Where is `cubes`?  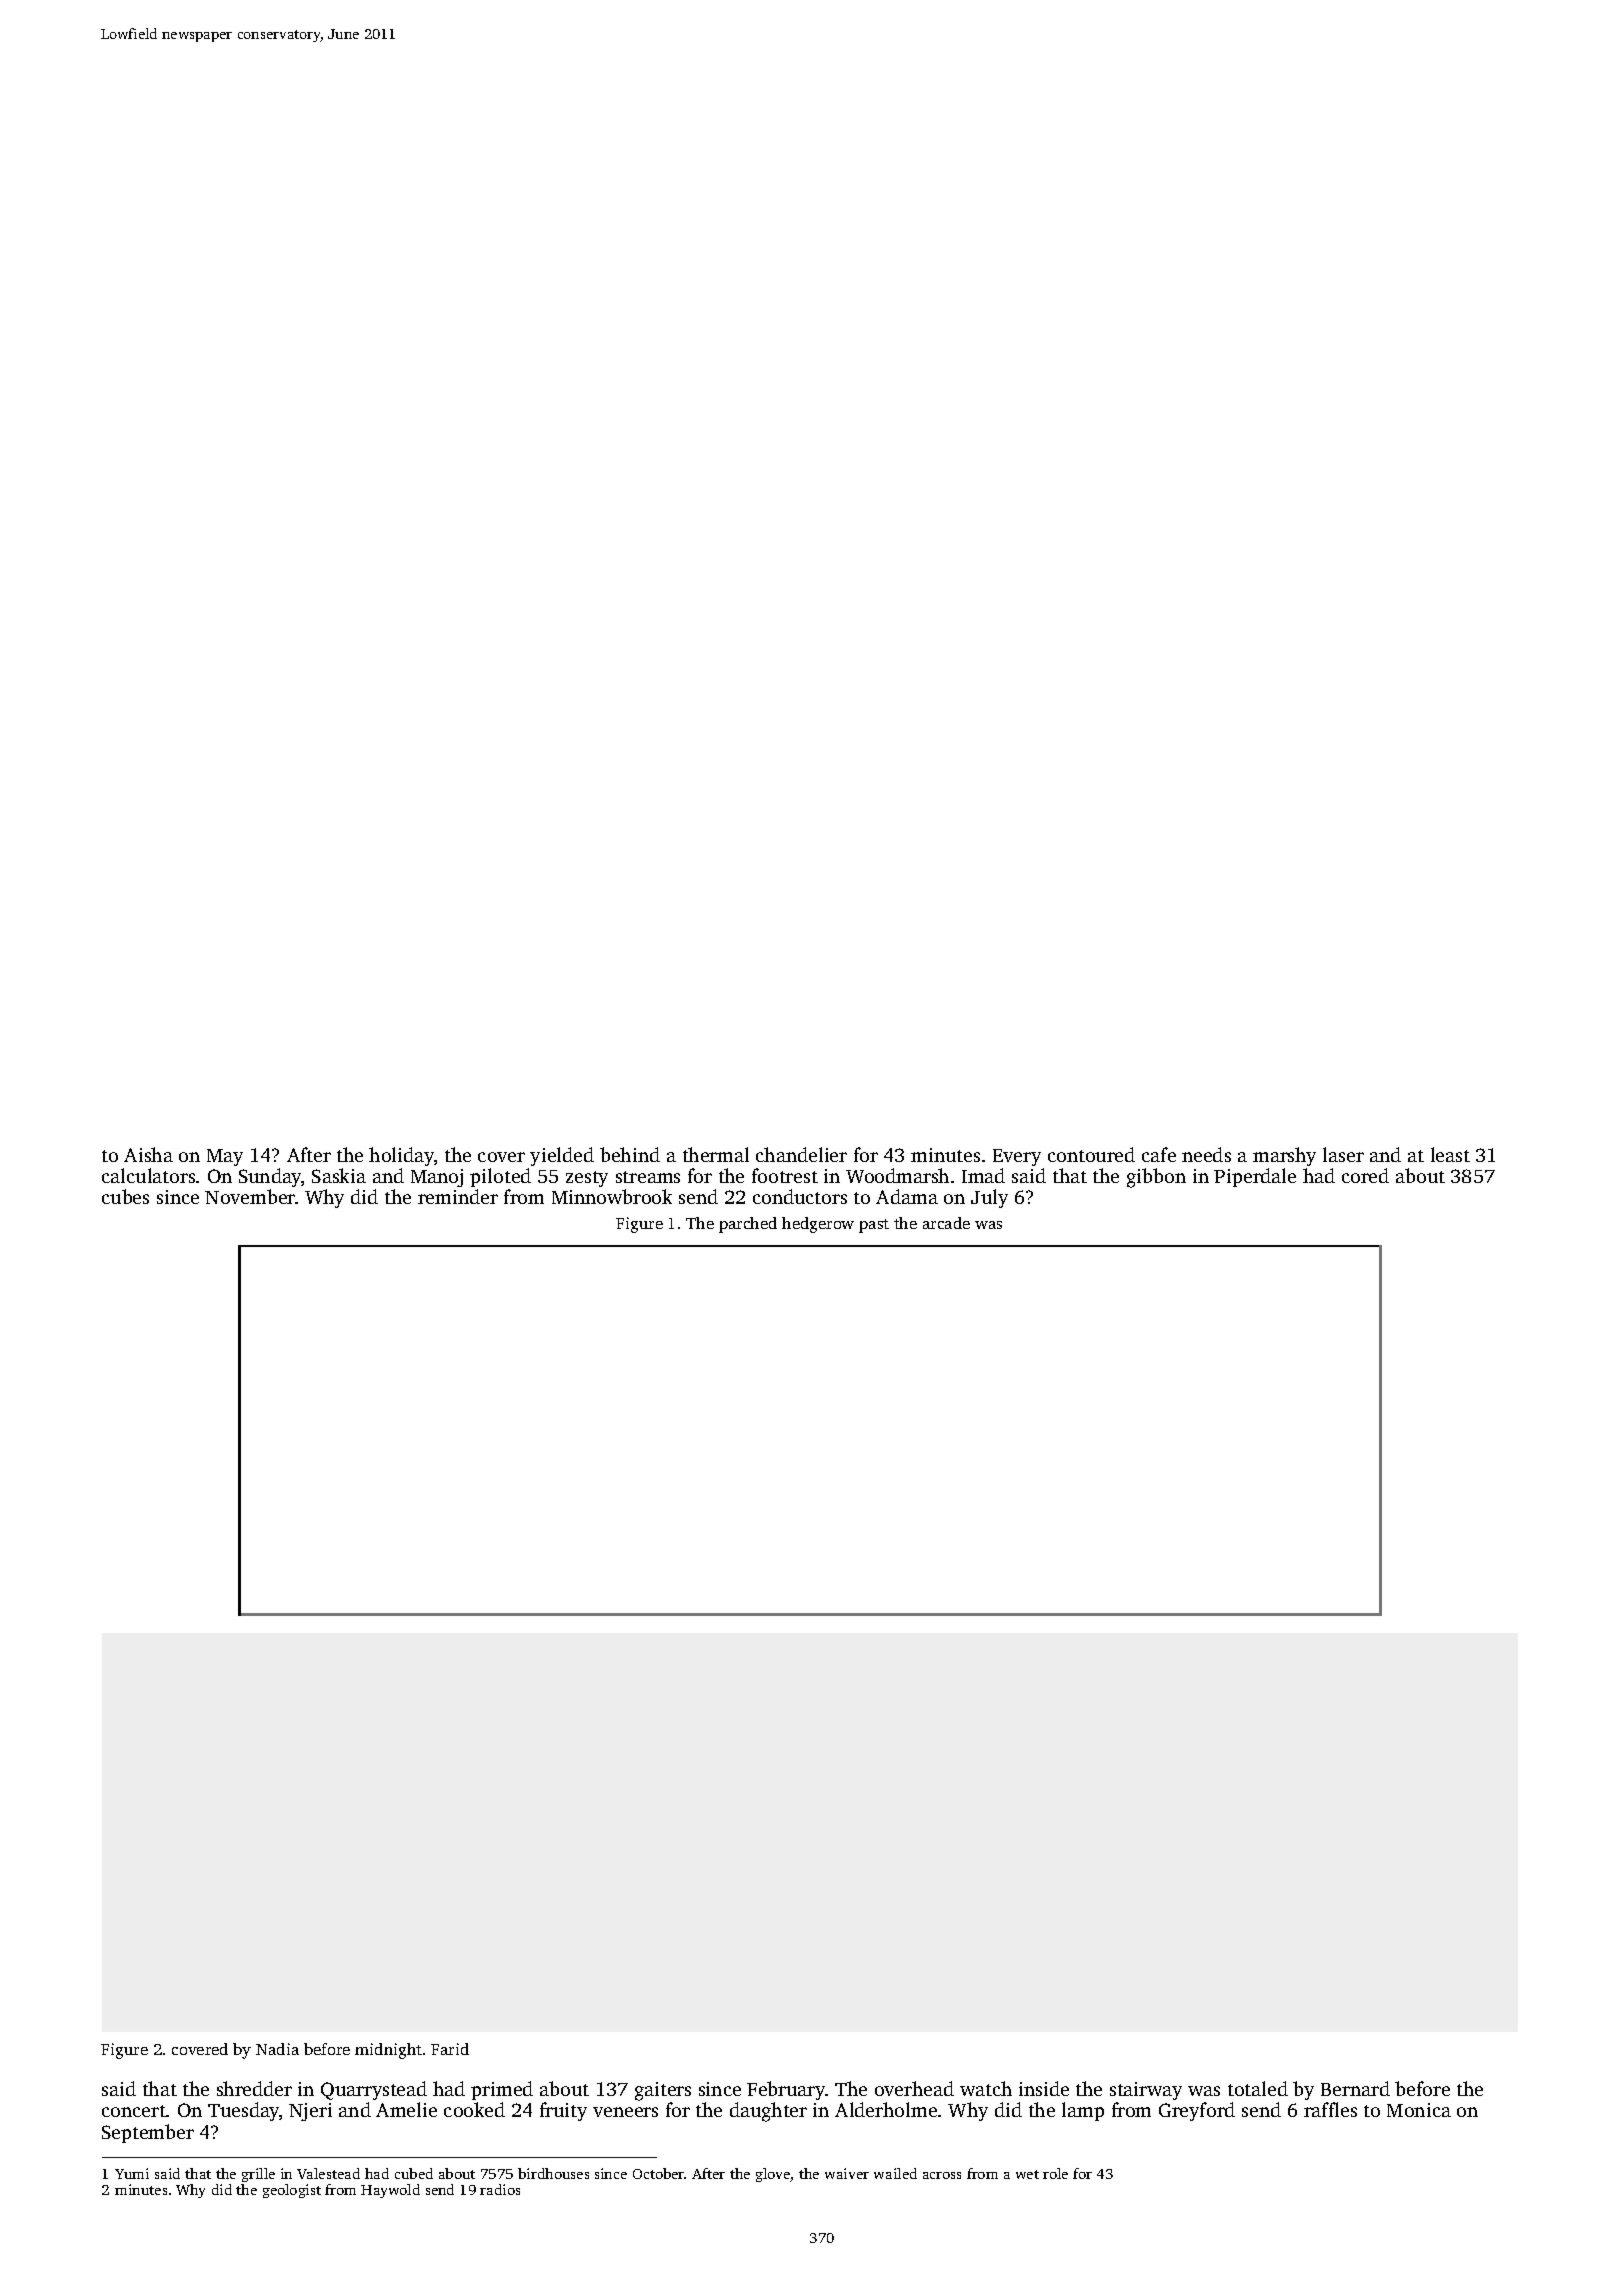 cubes is located at coordinates (125, 1196).
